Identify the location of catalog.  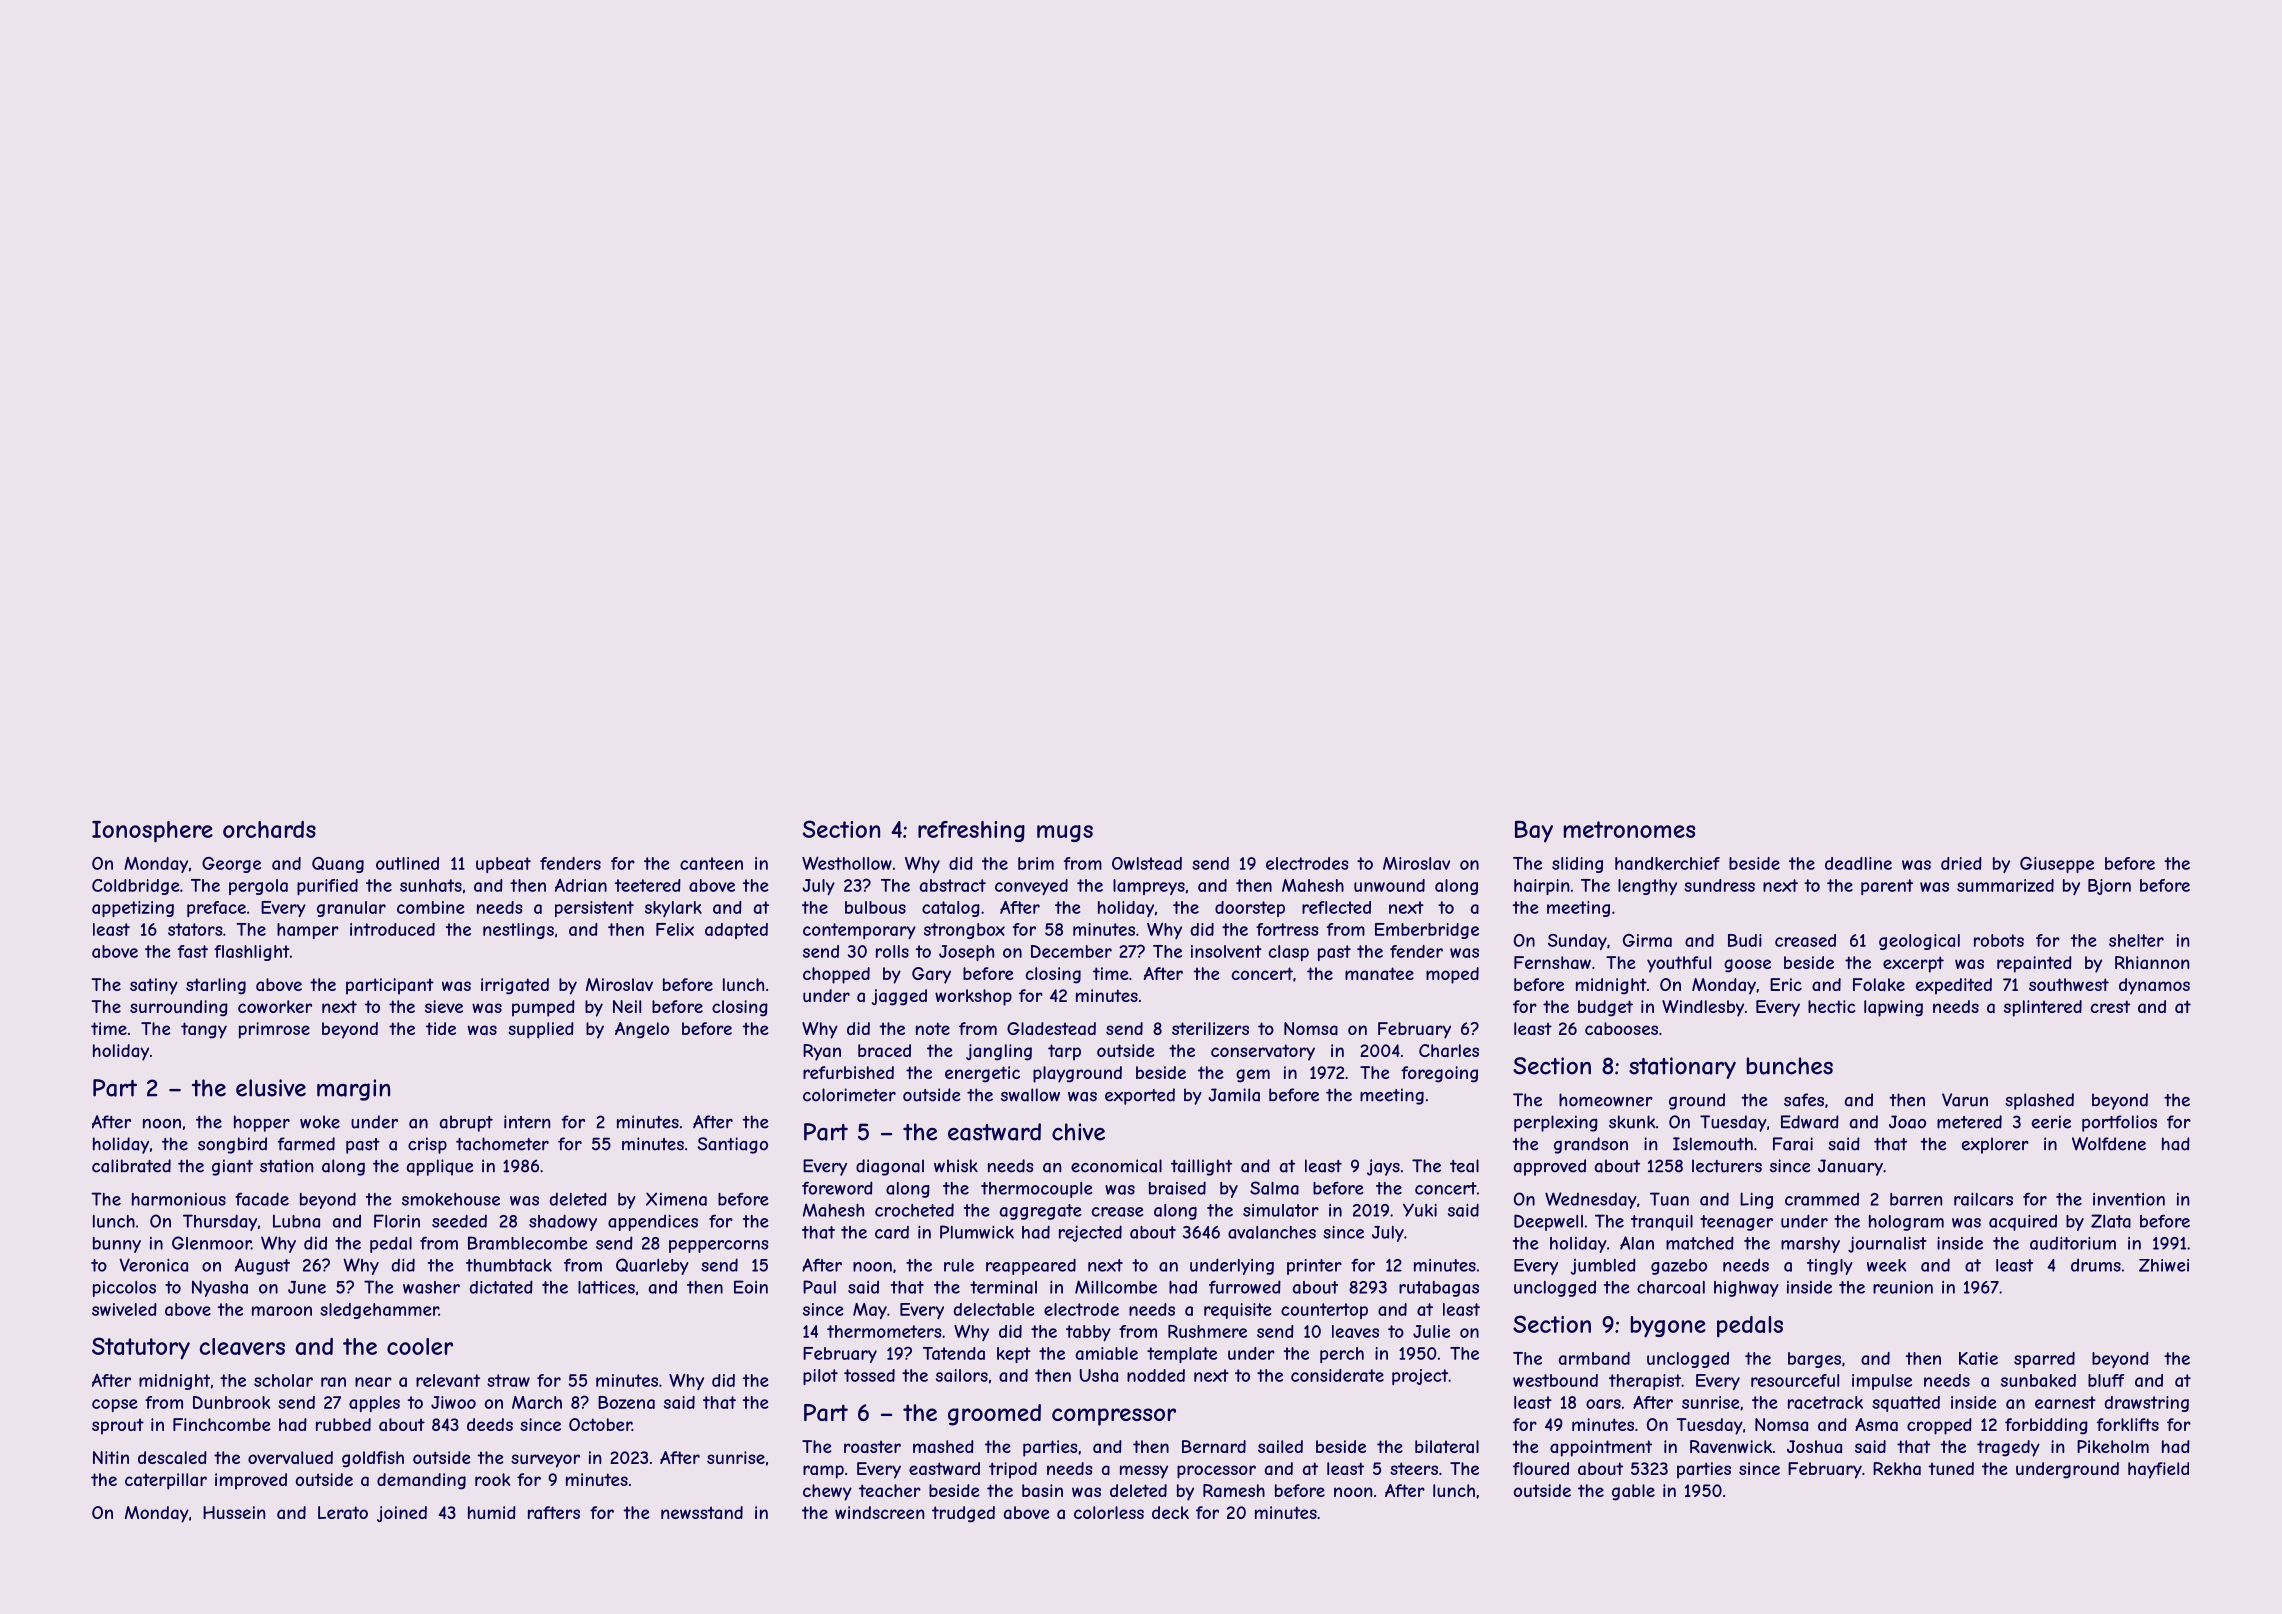
(951, 909).
